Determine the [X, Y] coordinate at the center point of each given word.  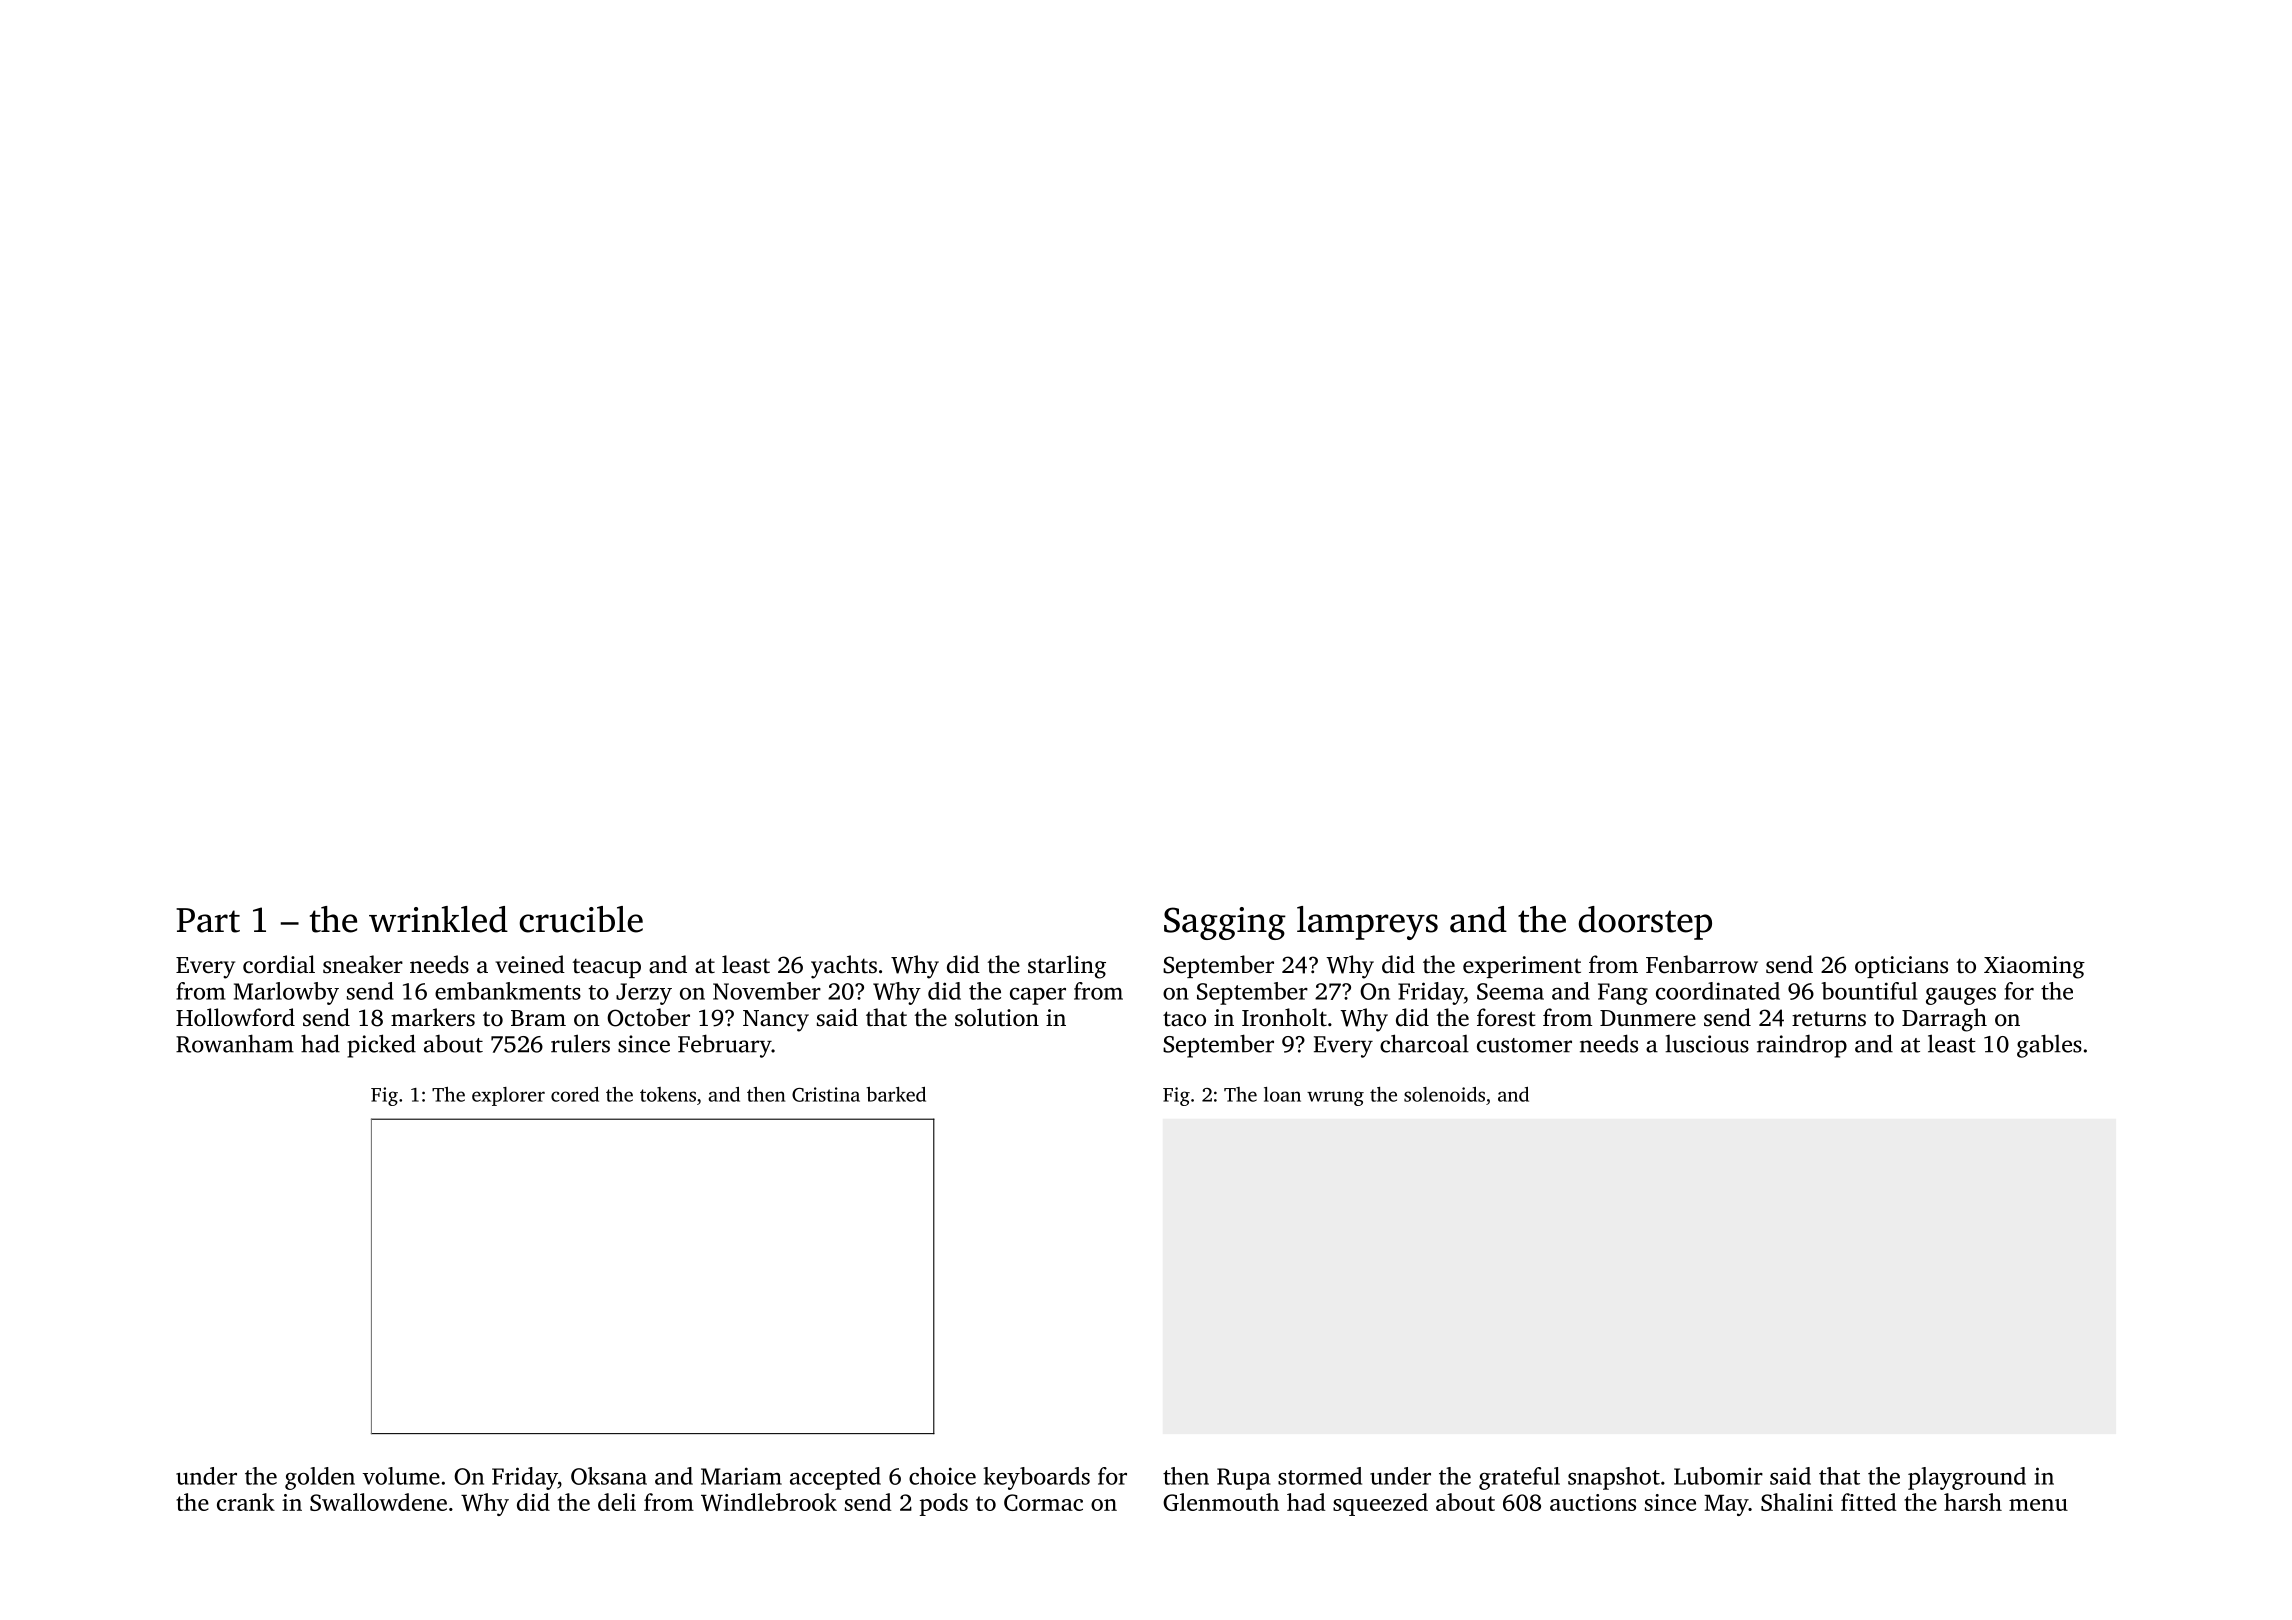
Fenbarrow [1702, 964]
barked [896, 1094]
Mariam [741, 1476]
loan [1282, 1094]
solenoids [1444, 1094]
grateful [1519, 1478]
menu [2038, 1505]
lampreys [1367, 923]
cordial [279, 964]
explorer [508, 1096]
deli [617, 1502]
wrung [1335, 1098]
